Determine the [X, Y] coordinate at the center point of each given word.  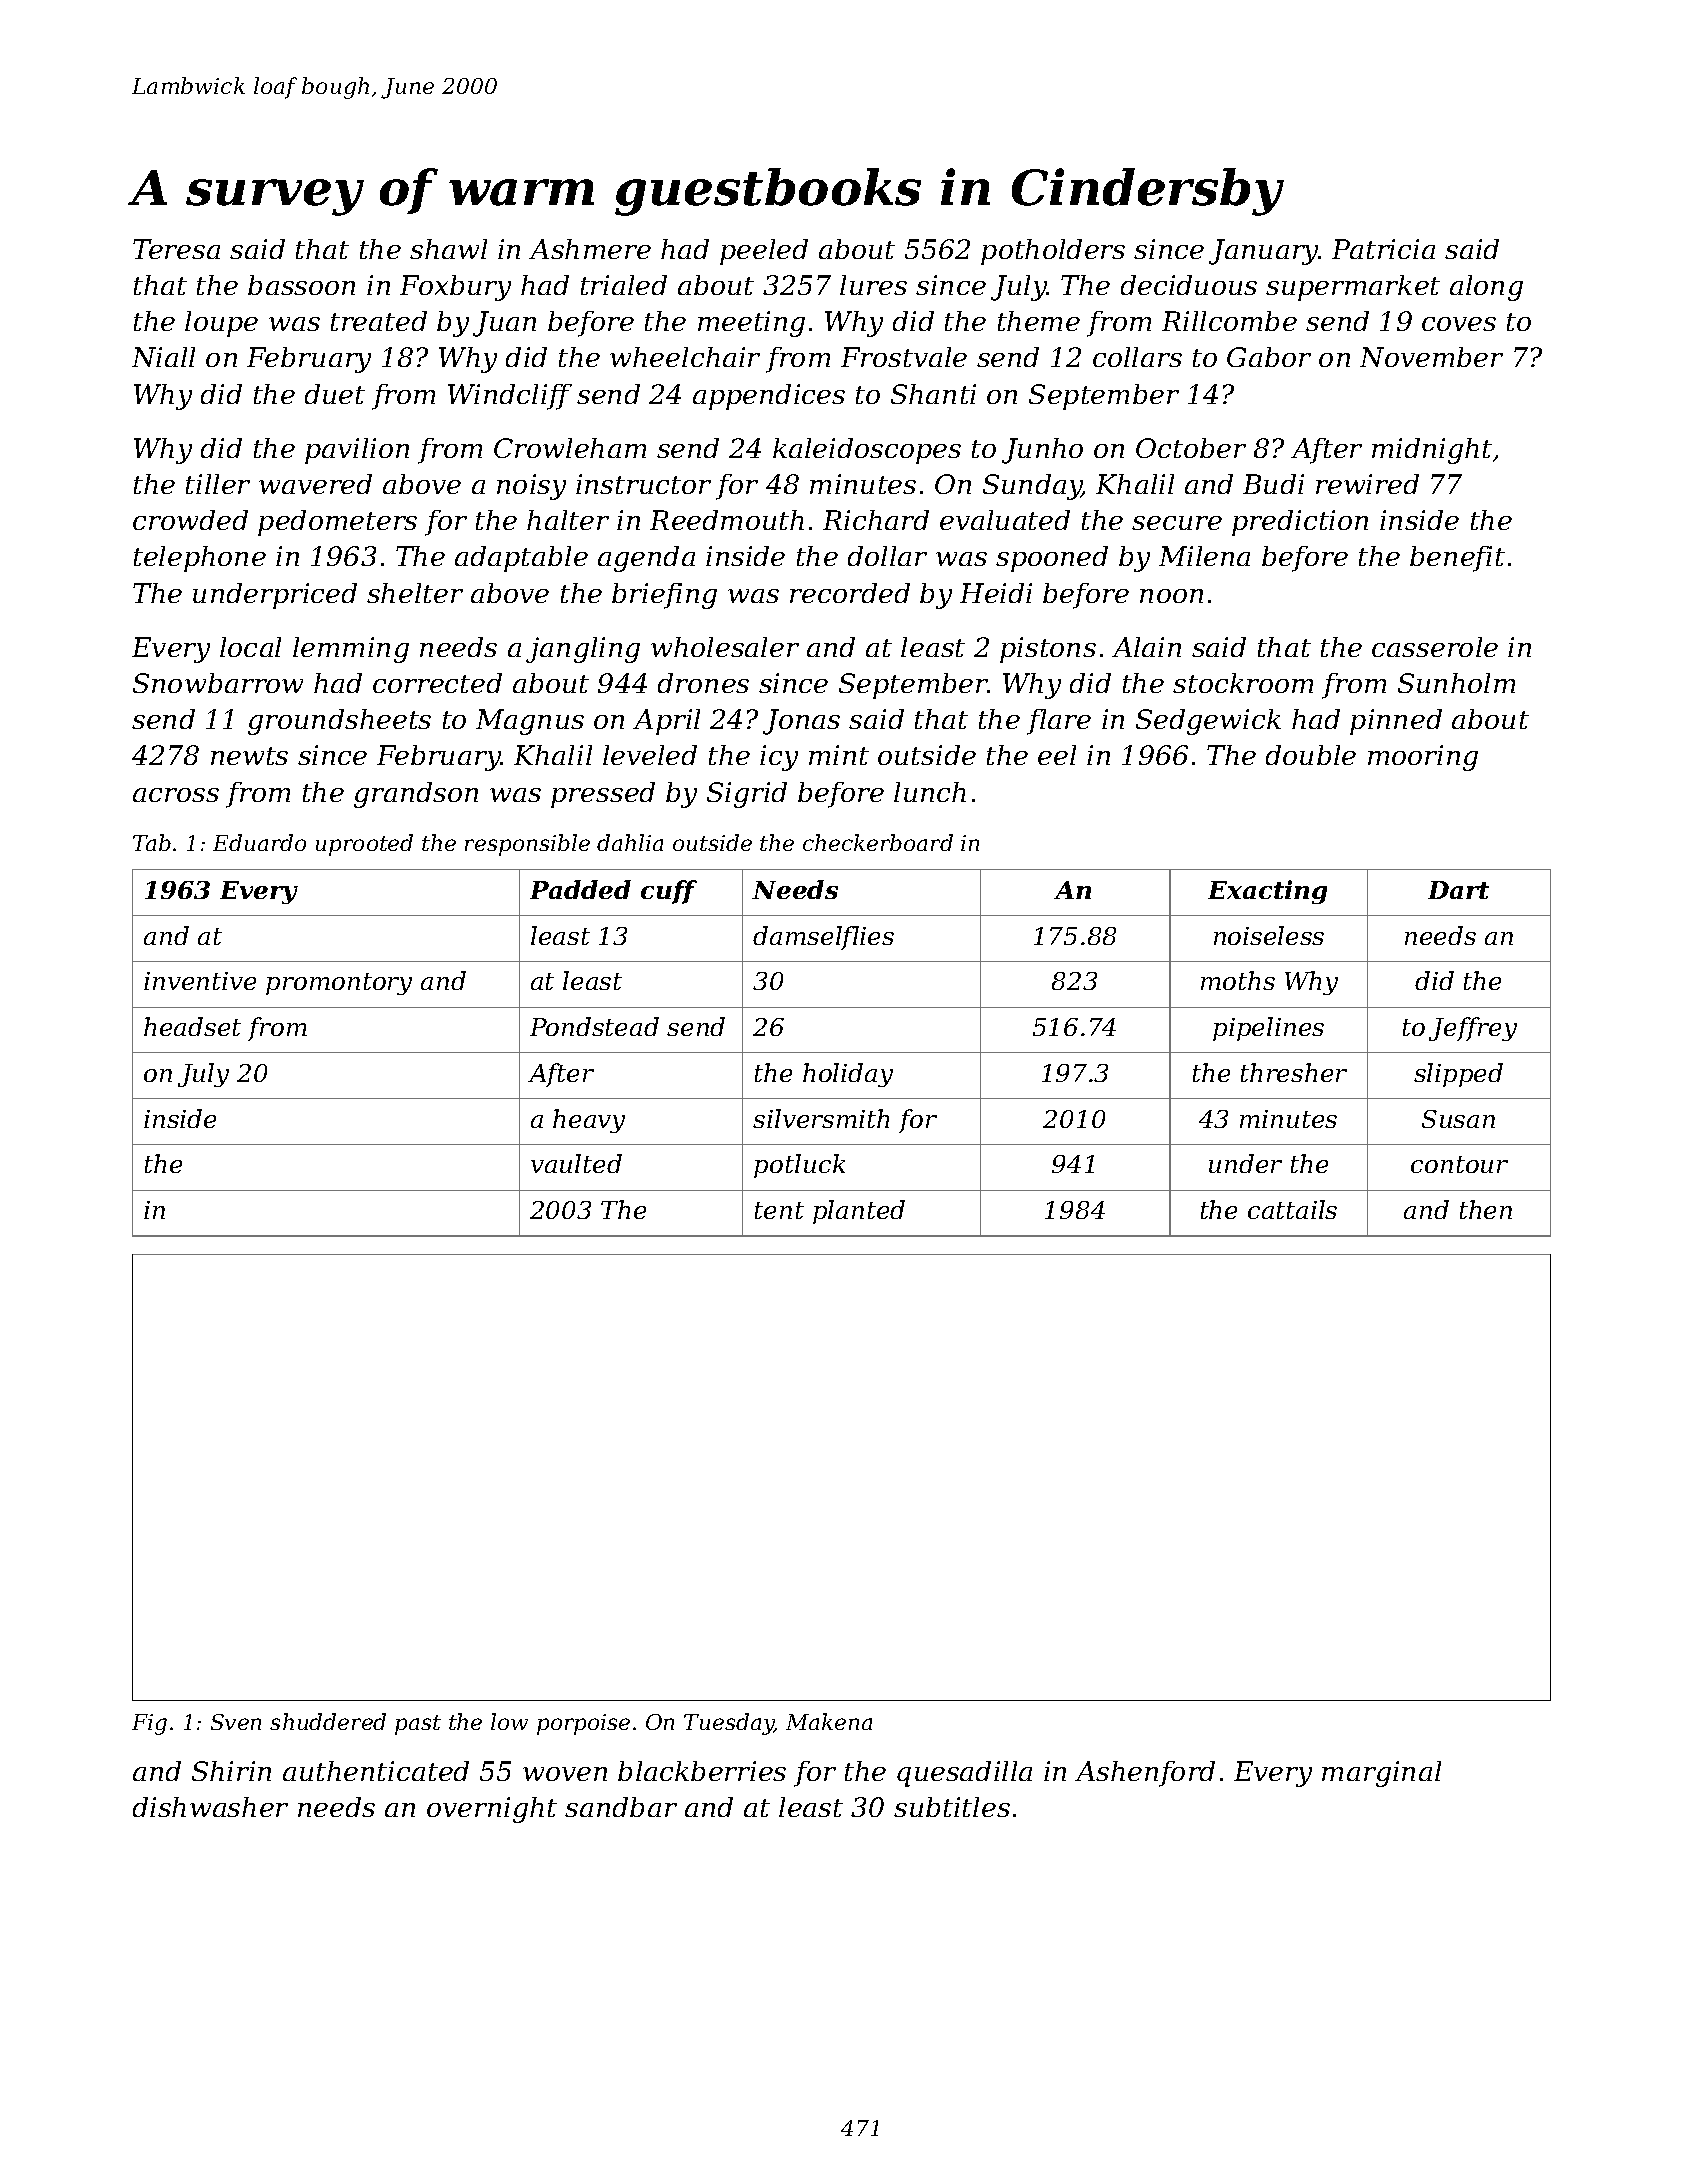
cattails [1292, 1209]
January [1264, 252]
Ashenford [1145, 1774]
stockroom [1243, 683]
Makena [829, 1721]
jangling [583, 650]
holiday [848, 1075]
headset [192, 1026]
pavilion [357, 451]
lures [873, 285]
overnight [492, 1810]
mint [839, 755]
